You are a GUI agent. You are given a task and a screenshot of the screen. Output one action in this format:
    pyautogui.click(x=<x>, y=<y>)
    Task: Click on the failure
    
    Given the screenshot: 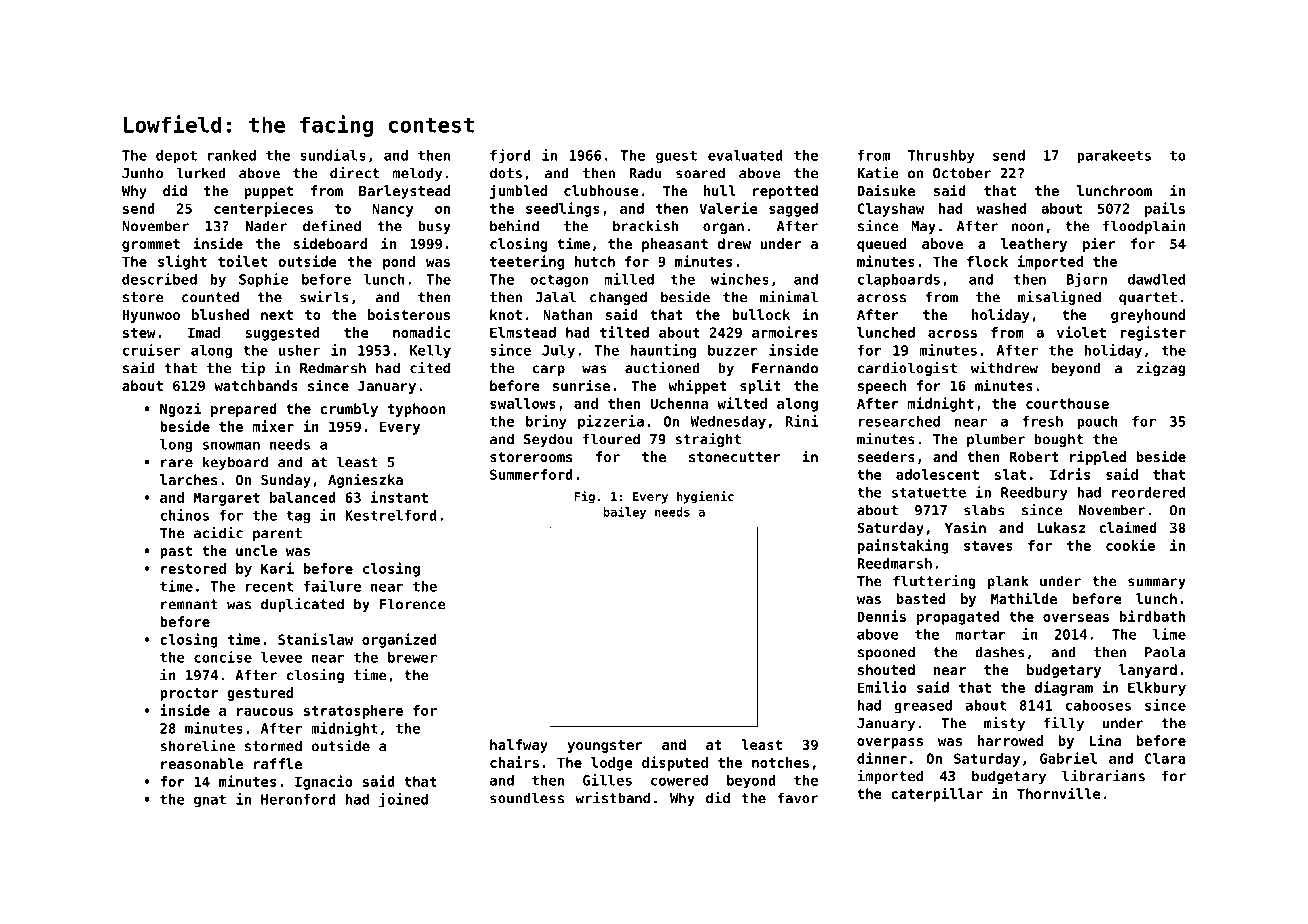 What is the action you would take?
    pyautogui.click(x=332, y=586)
